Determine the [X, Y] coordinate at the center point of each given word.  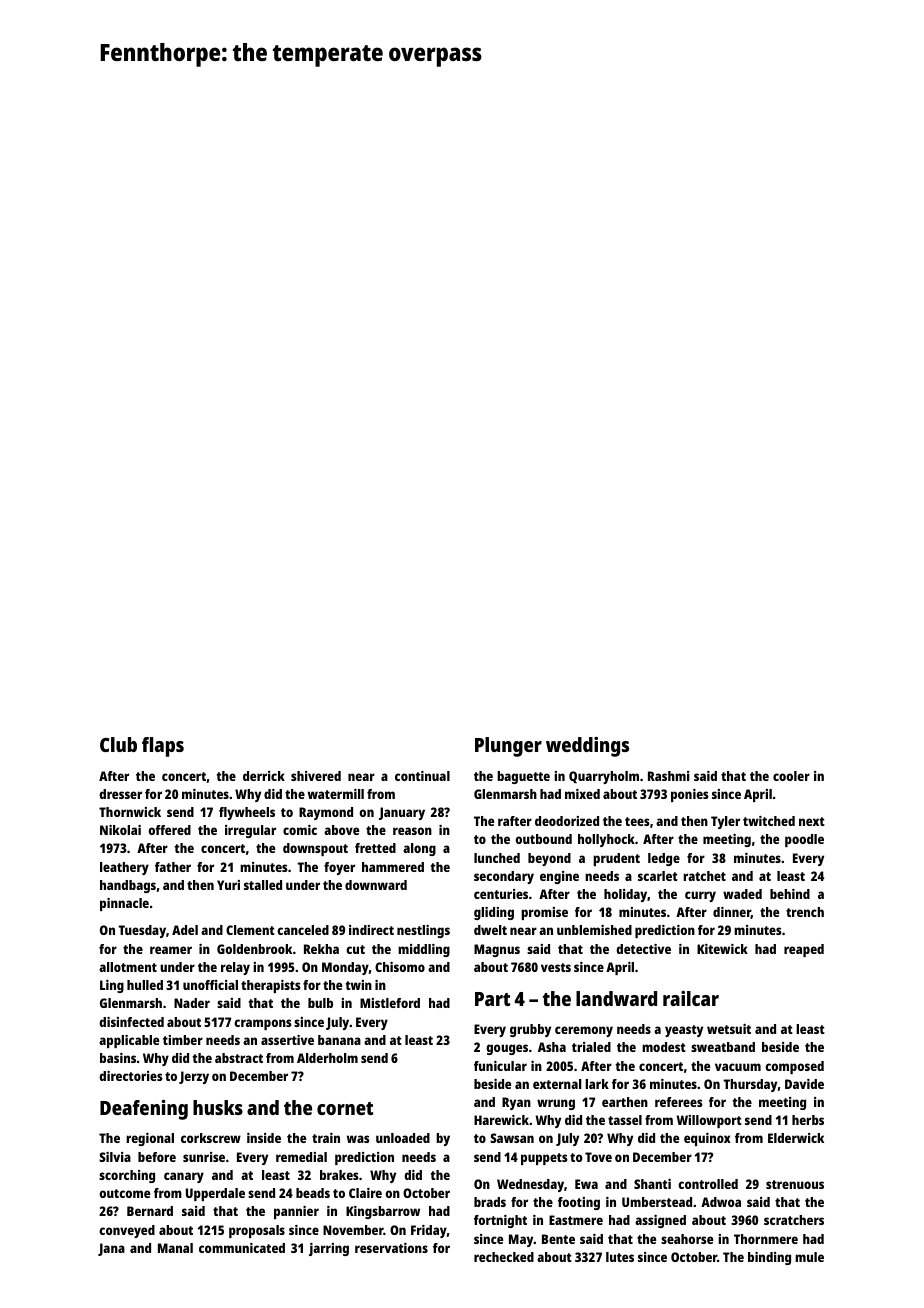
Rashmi [669, 776]
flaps [163, 747]
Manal [175, 1248]
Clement [250, 930]
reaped [804, 950]
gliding [494, 913]
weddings [587, 747]
